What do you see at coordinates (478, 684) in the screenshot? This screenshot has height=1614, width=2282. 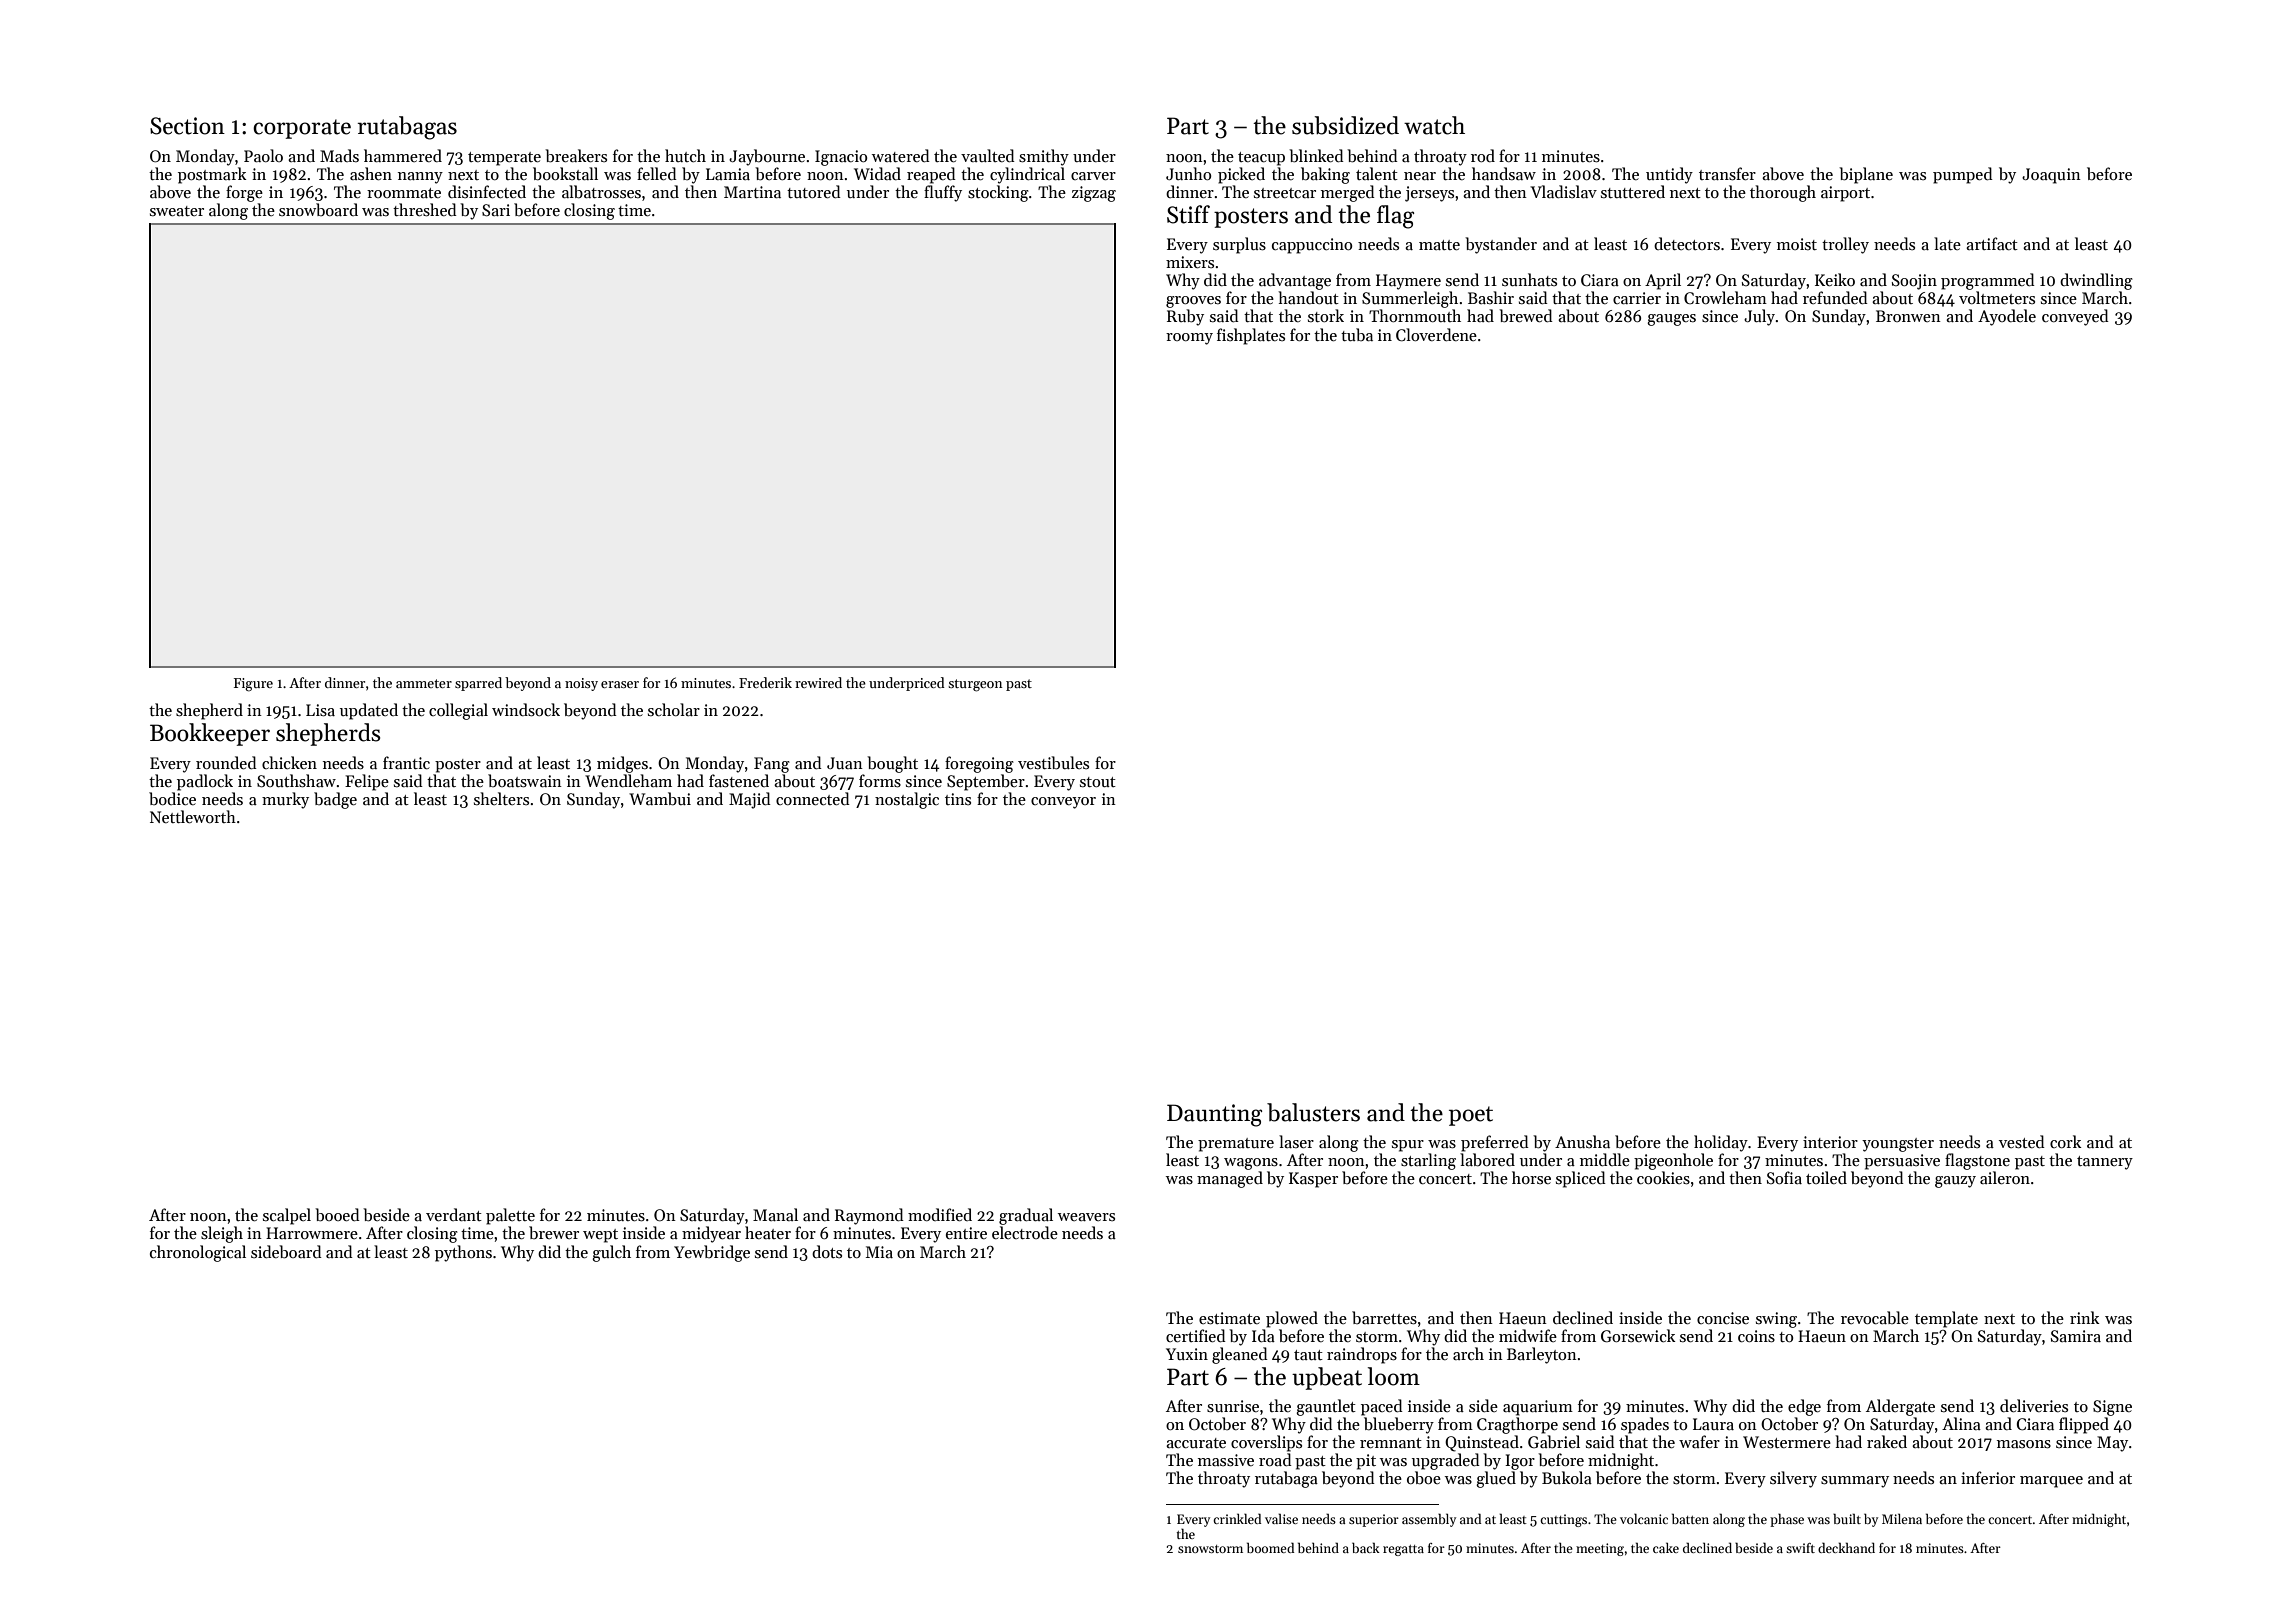 I see `sparred` at bounding box center [478, 684].
